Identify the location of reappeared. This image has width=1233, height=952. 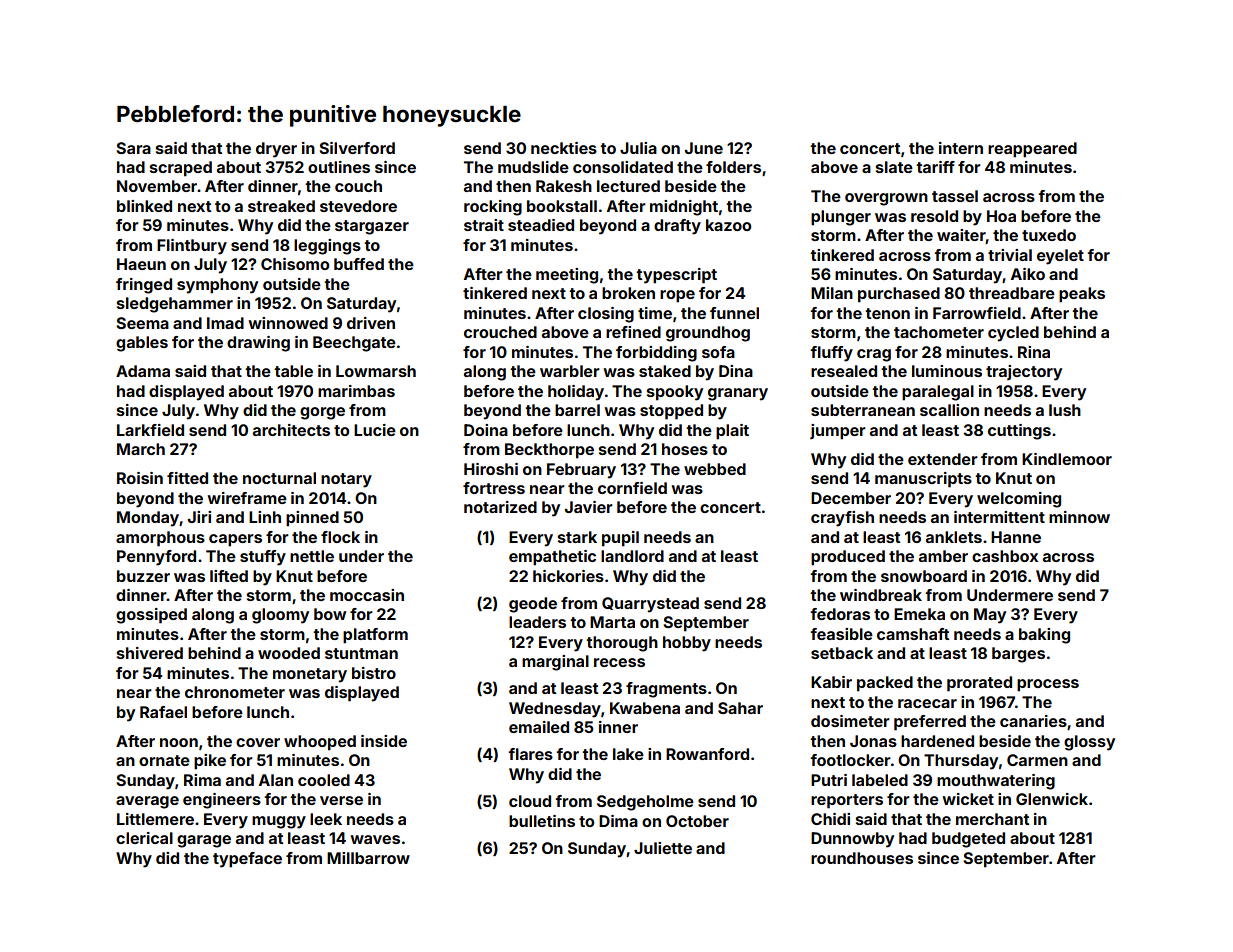
(1032, 150).
